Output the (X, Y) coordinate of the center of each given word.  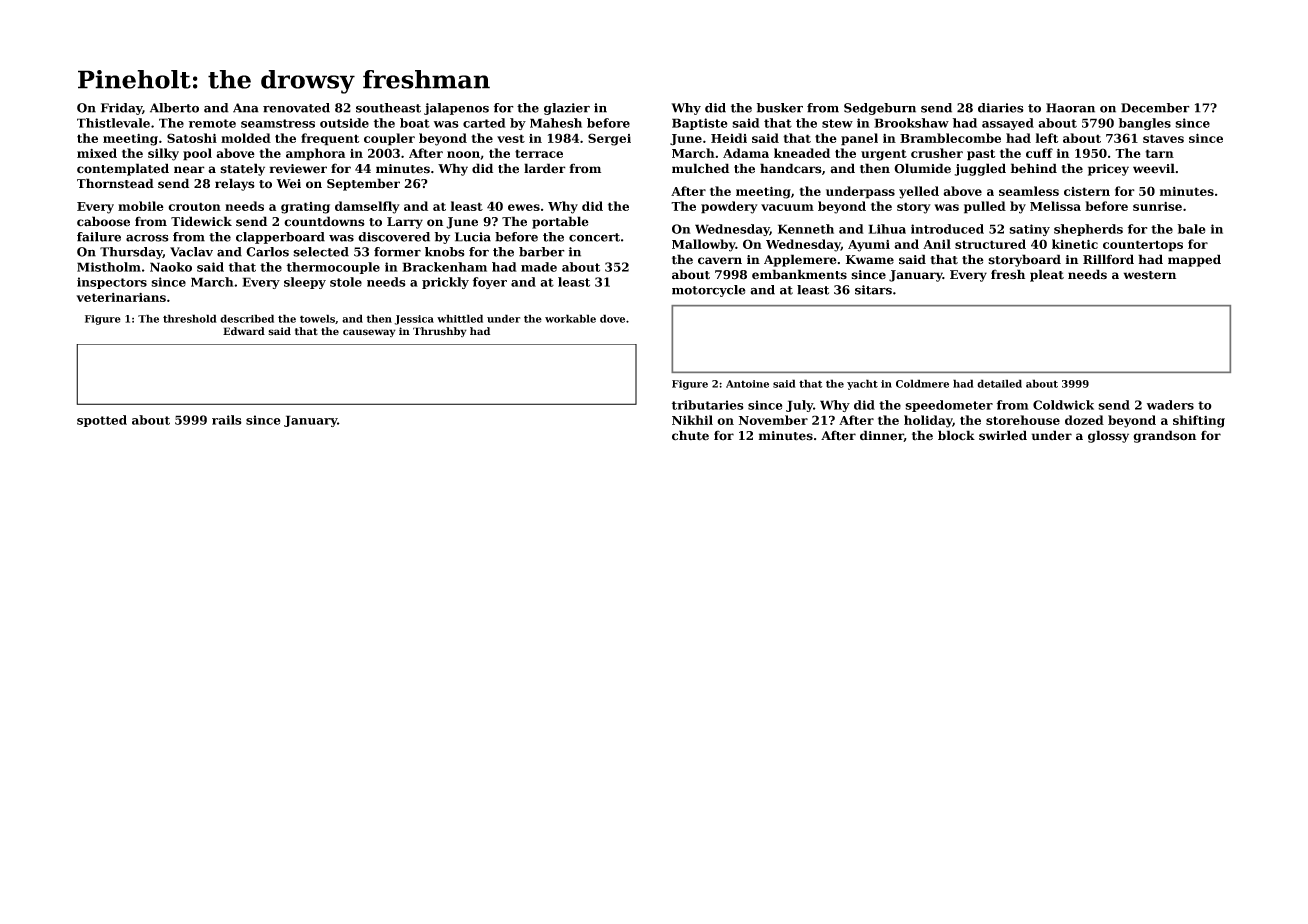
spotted (102, 421)
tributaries (708, 405)
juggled (980, 169)
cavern (720, 261)
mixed (97, 153)
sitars (873, 290)
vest (511, 138)
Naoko (171, 267)
